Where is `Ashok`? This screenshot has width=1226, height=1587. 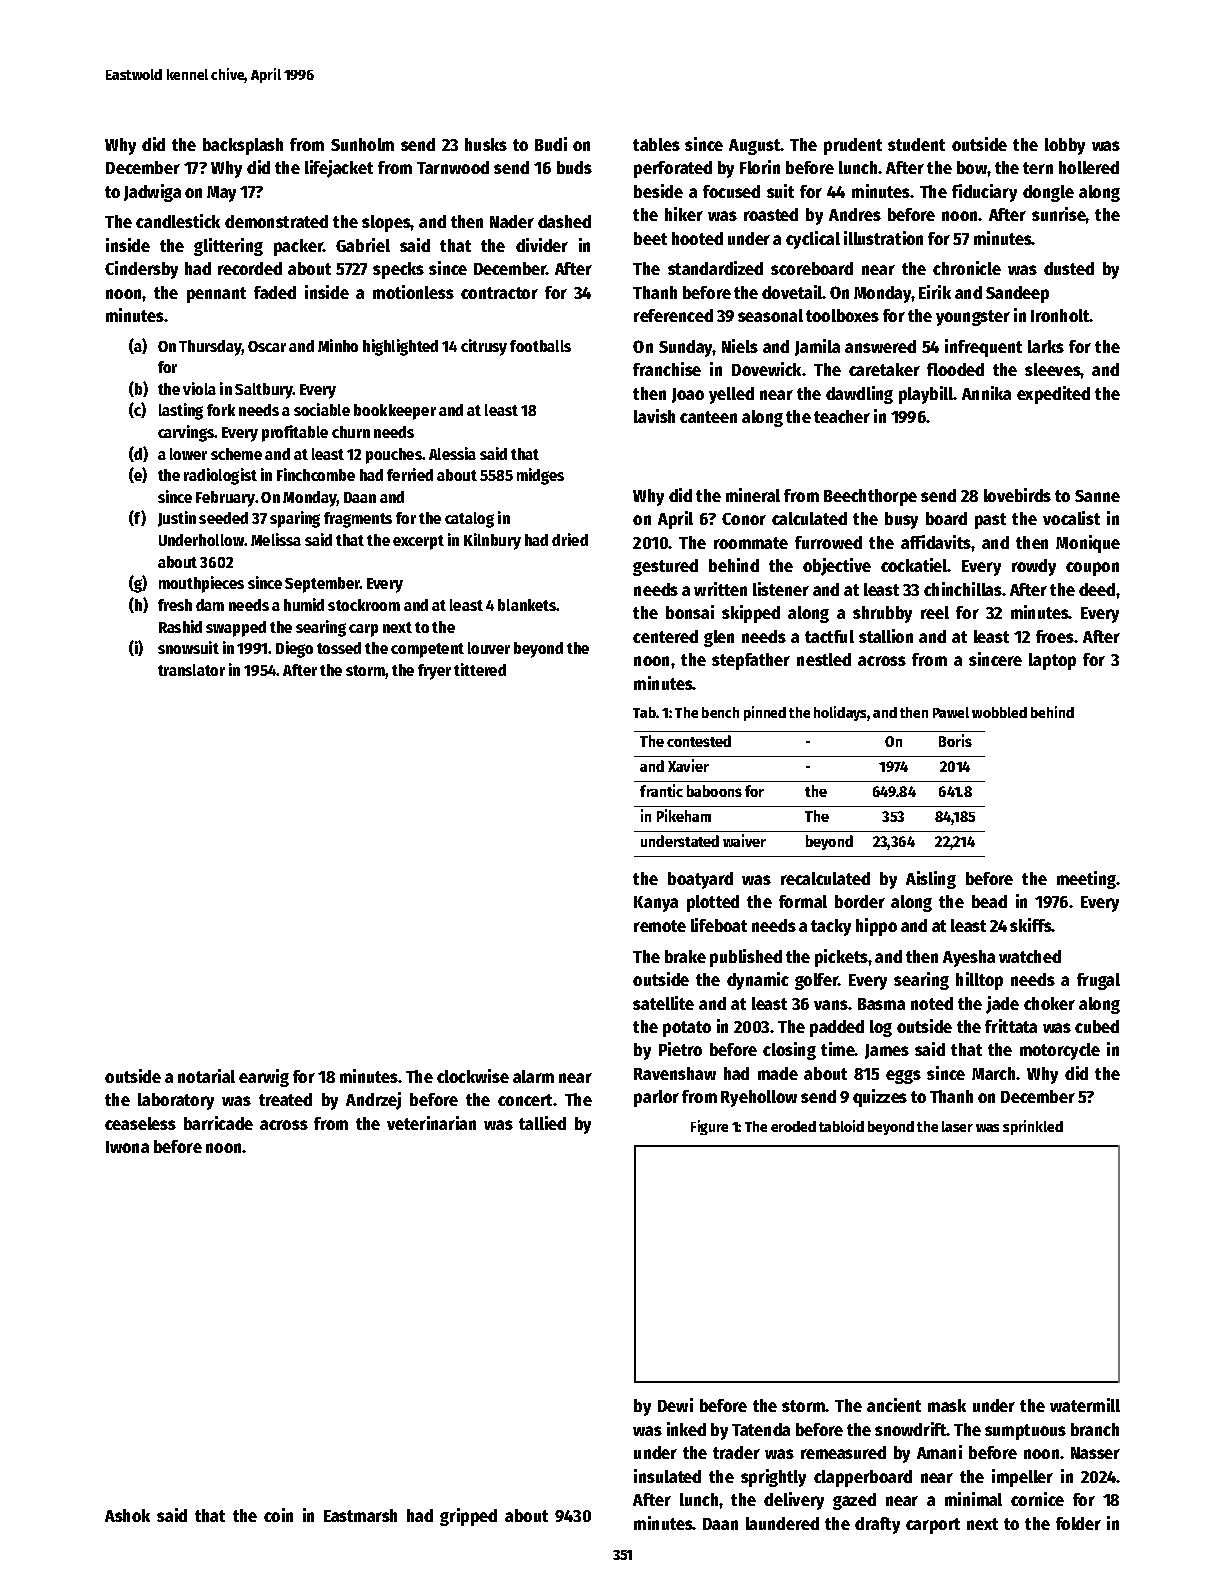 Ashok is located at coordinates (127, 1515).
